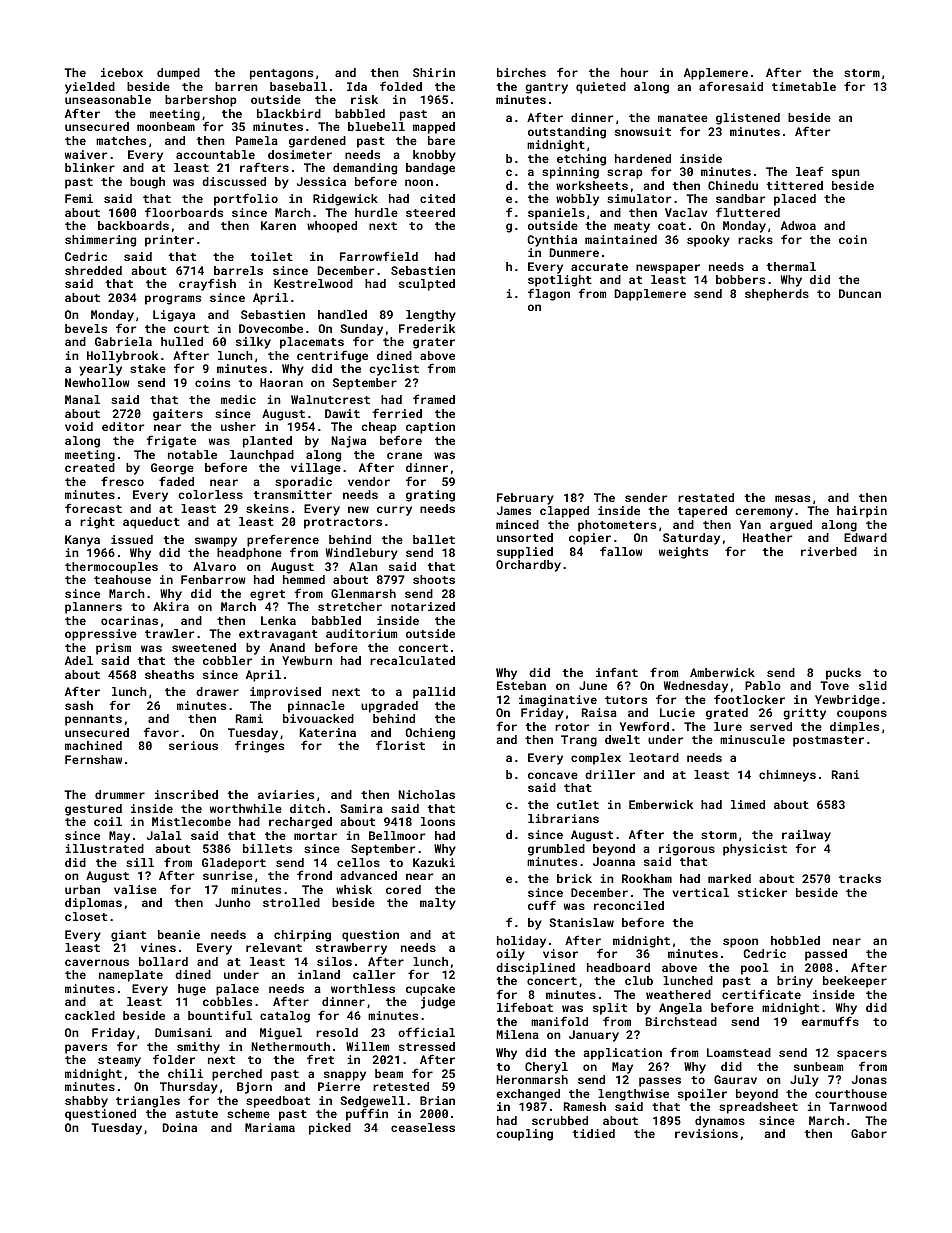 The height and width of the screenshot is (1233, 952). I want to click on loons, so click(438, 821).
